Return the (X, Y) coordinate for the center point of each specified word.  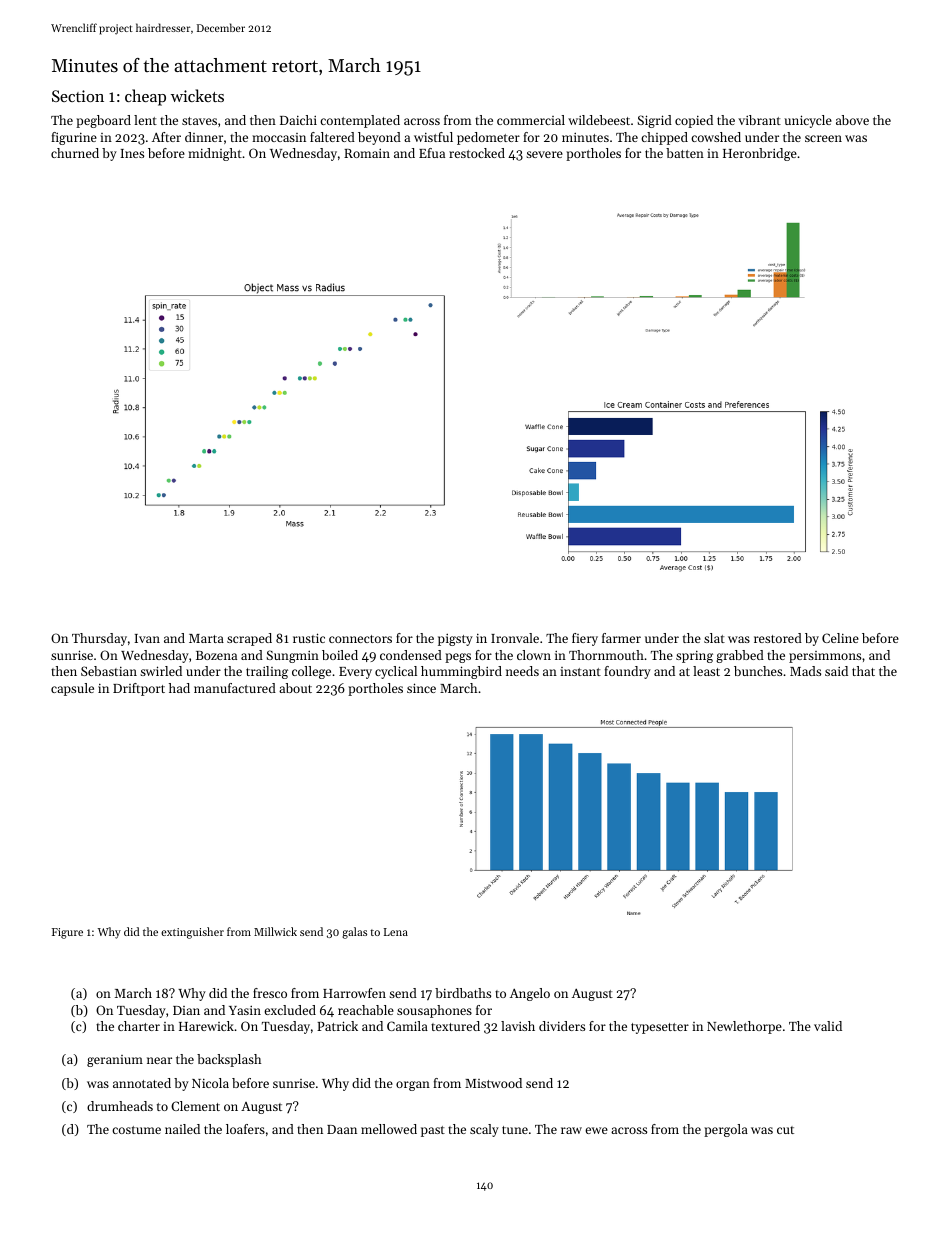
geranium (115, 1061)
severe (544, 154)
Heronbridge (760, 154)
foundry (627, 672)
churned (75, 153)
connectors (360, 639)
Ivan (147, 638)
